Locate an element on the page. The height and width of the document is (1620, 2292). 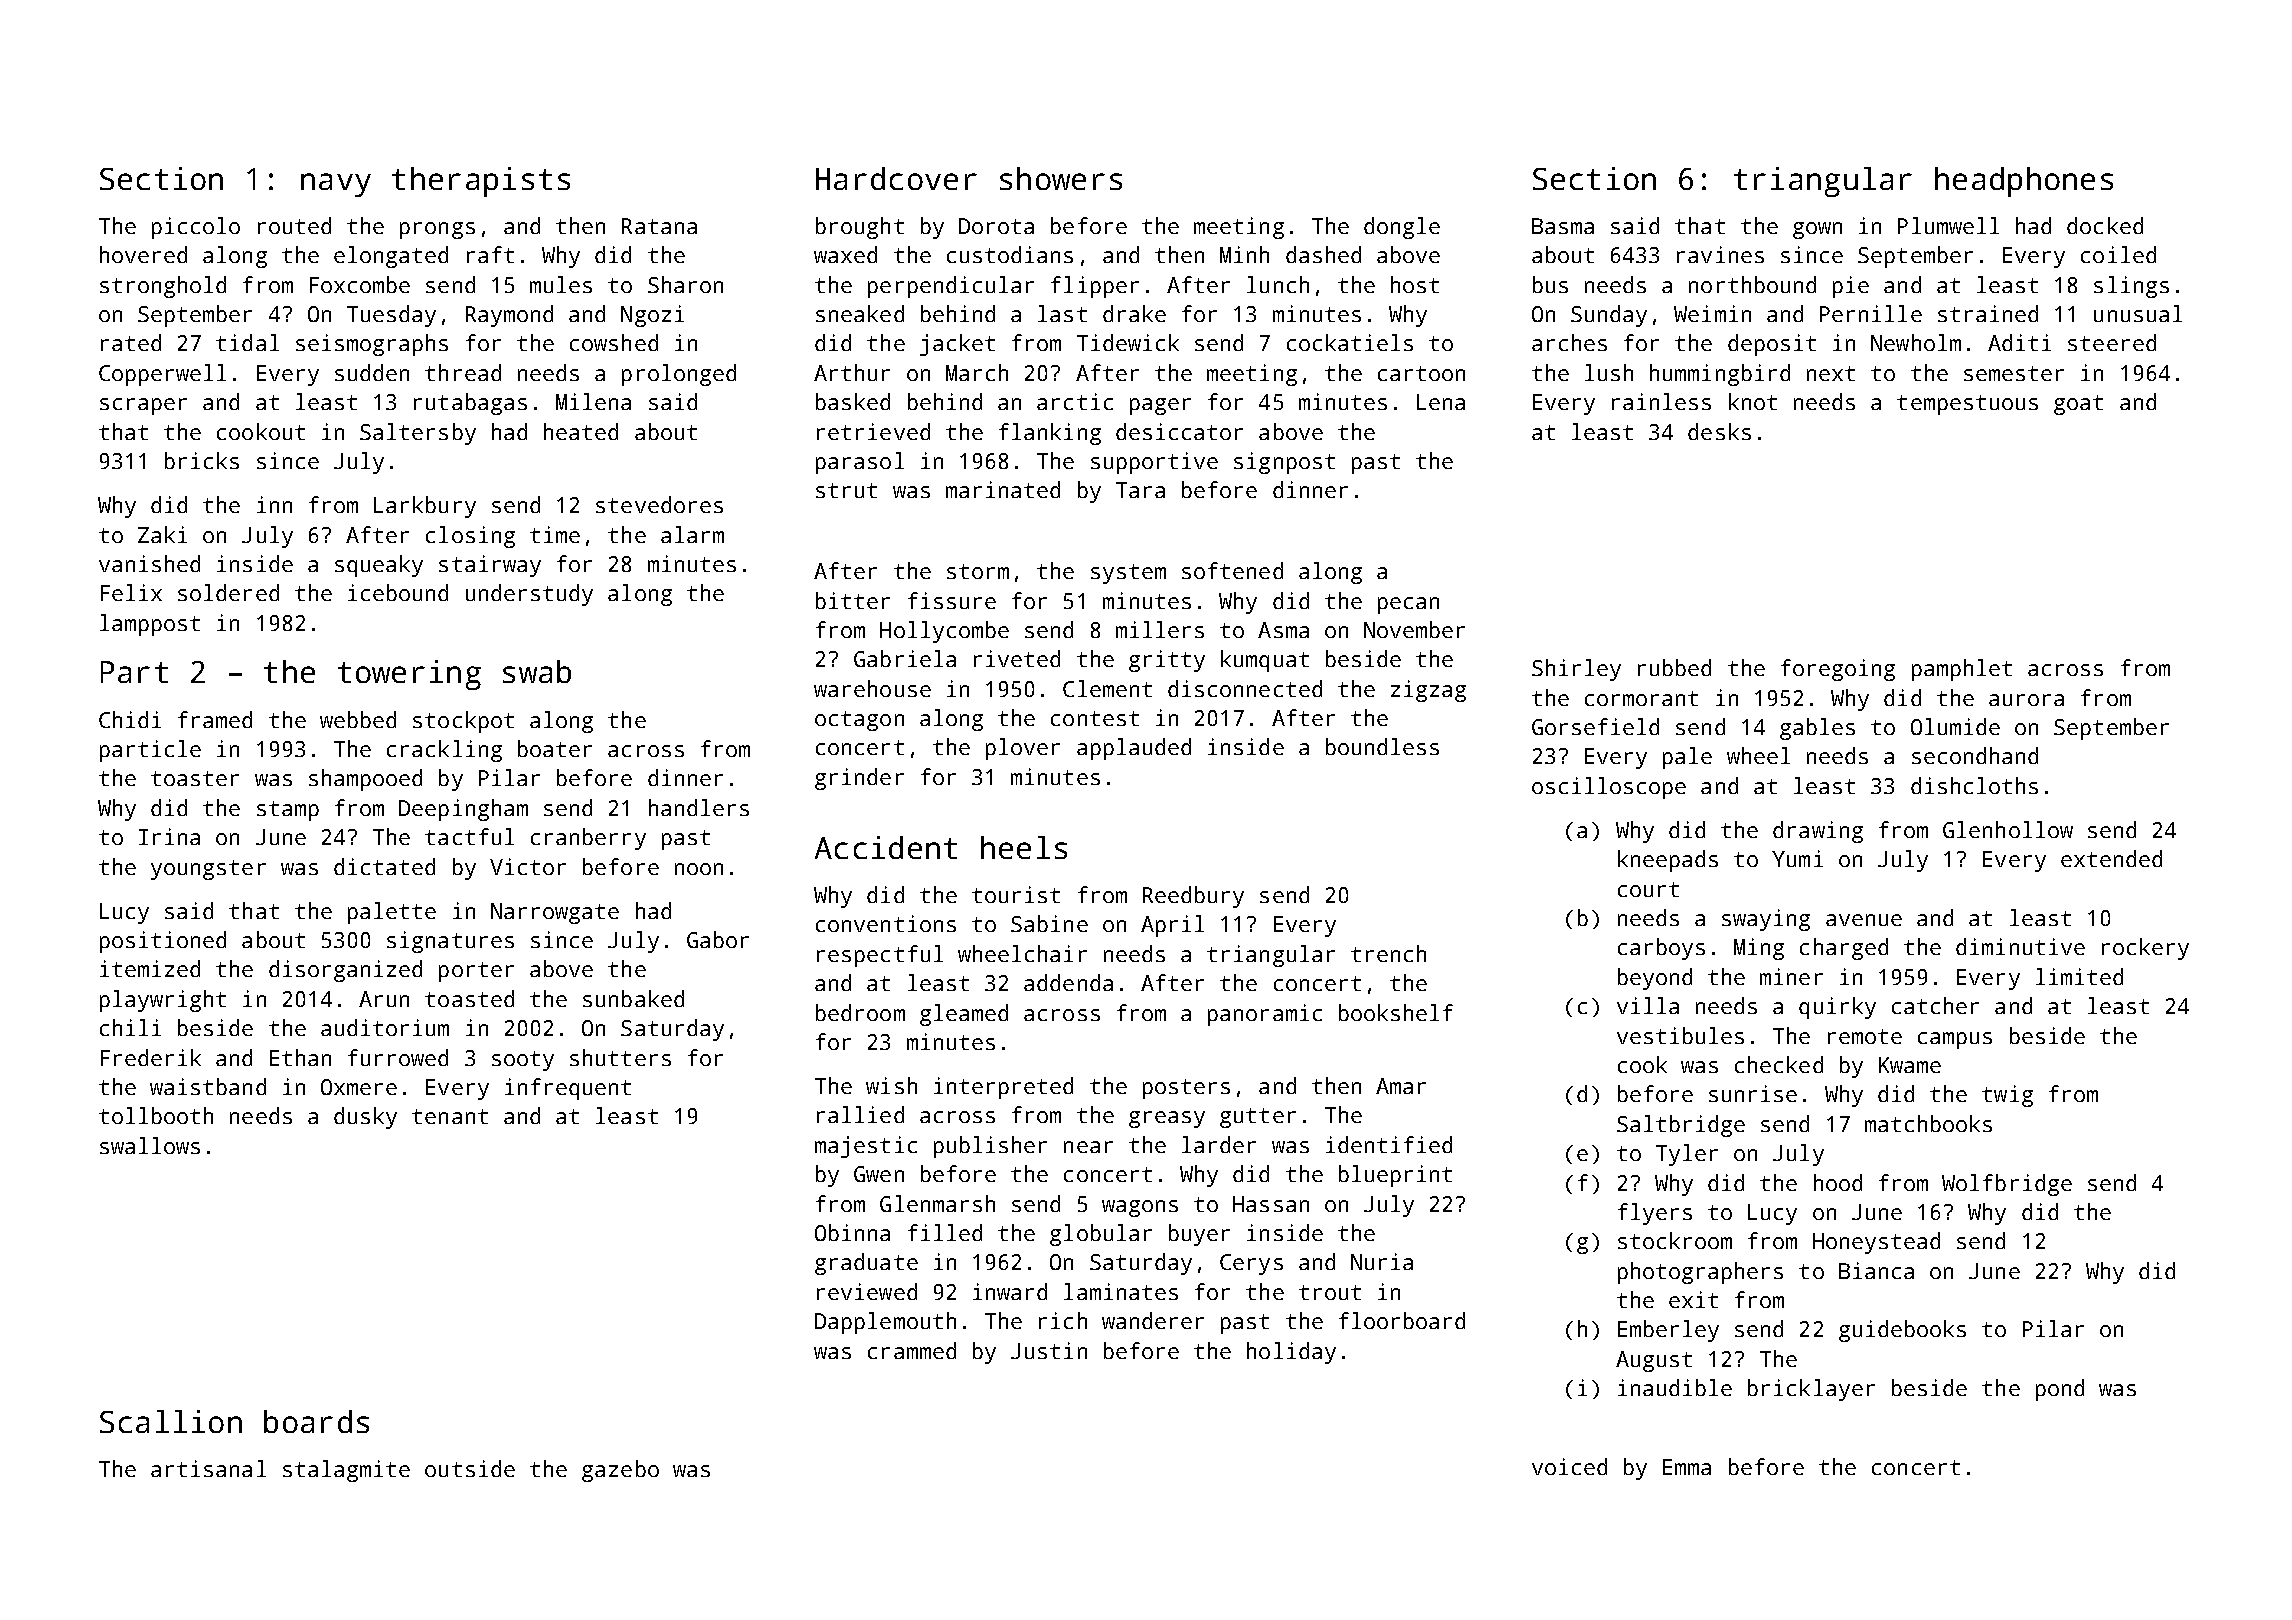
tenant is located at coordinates (450, 1116).
